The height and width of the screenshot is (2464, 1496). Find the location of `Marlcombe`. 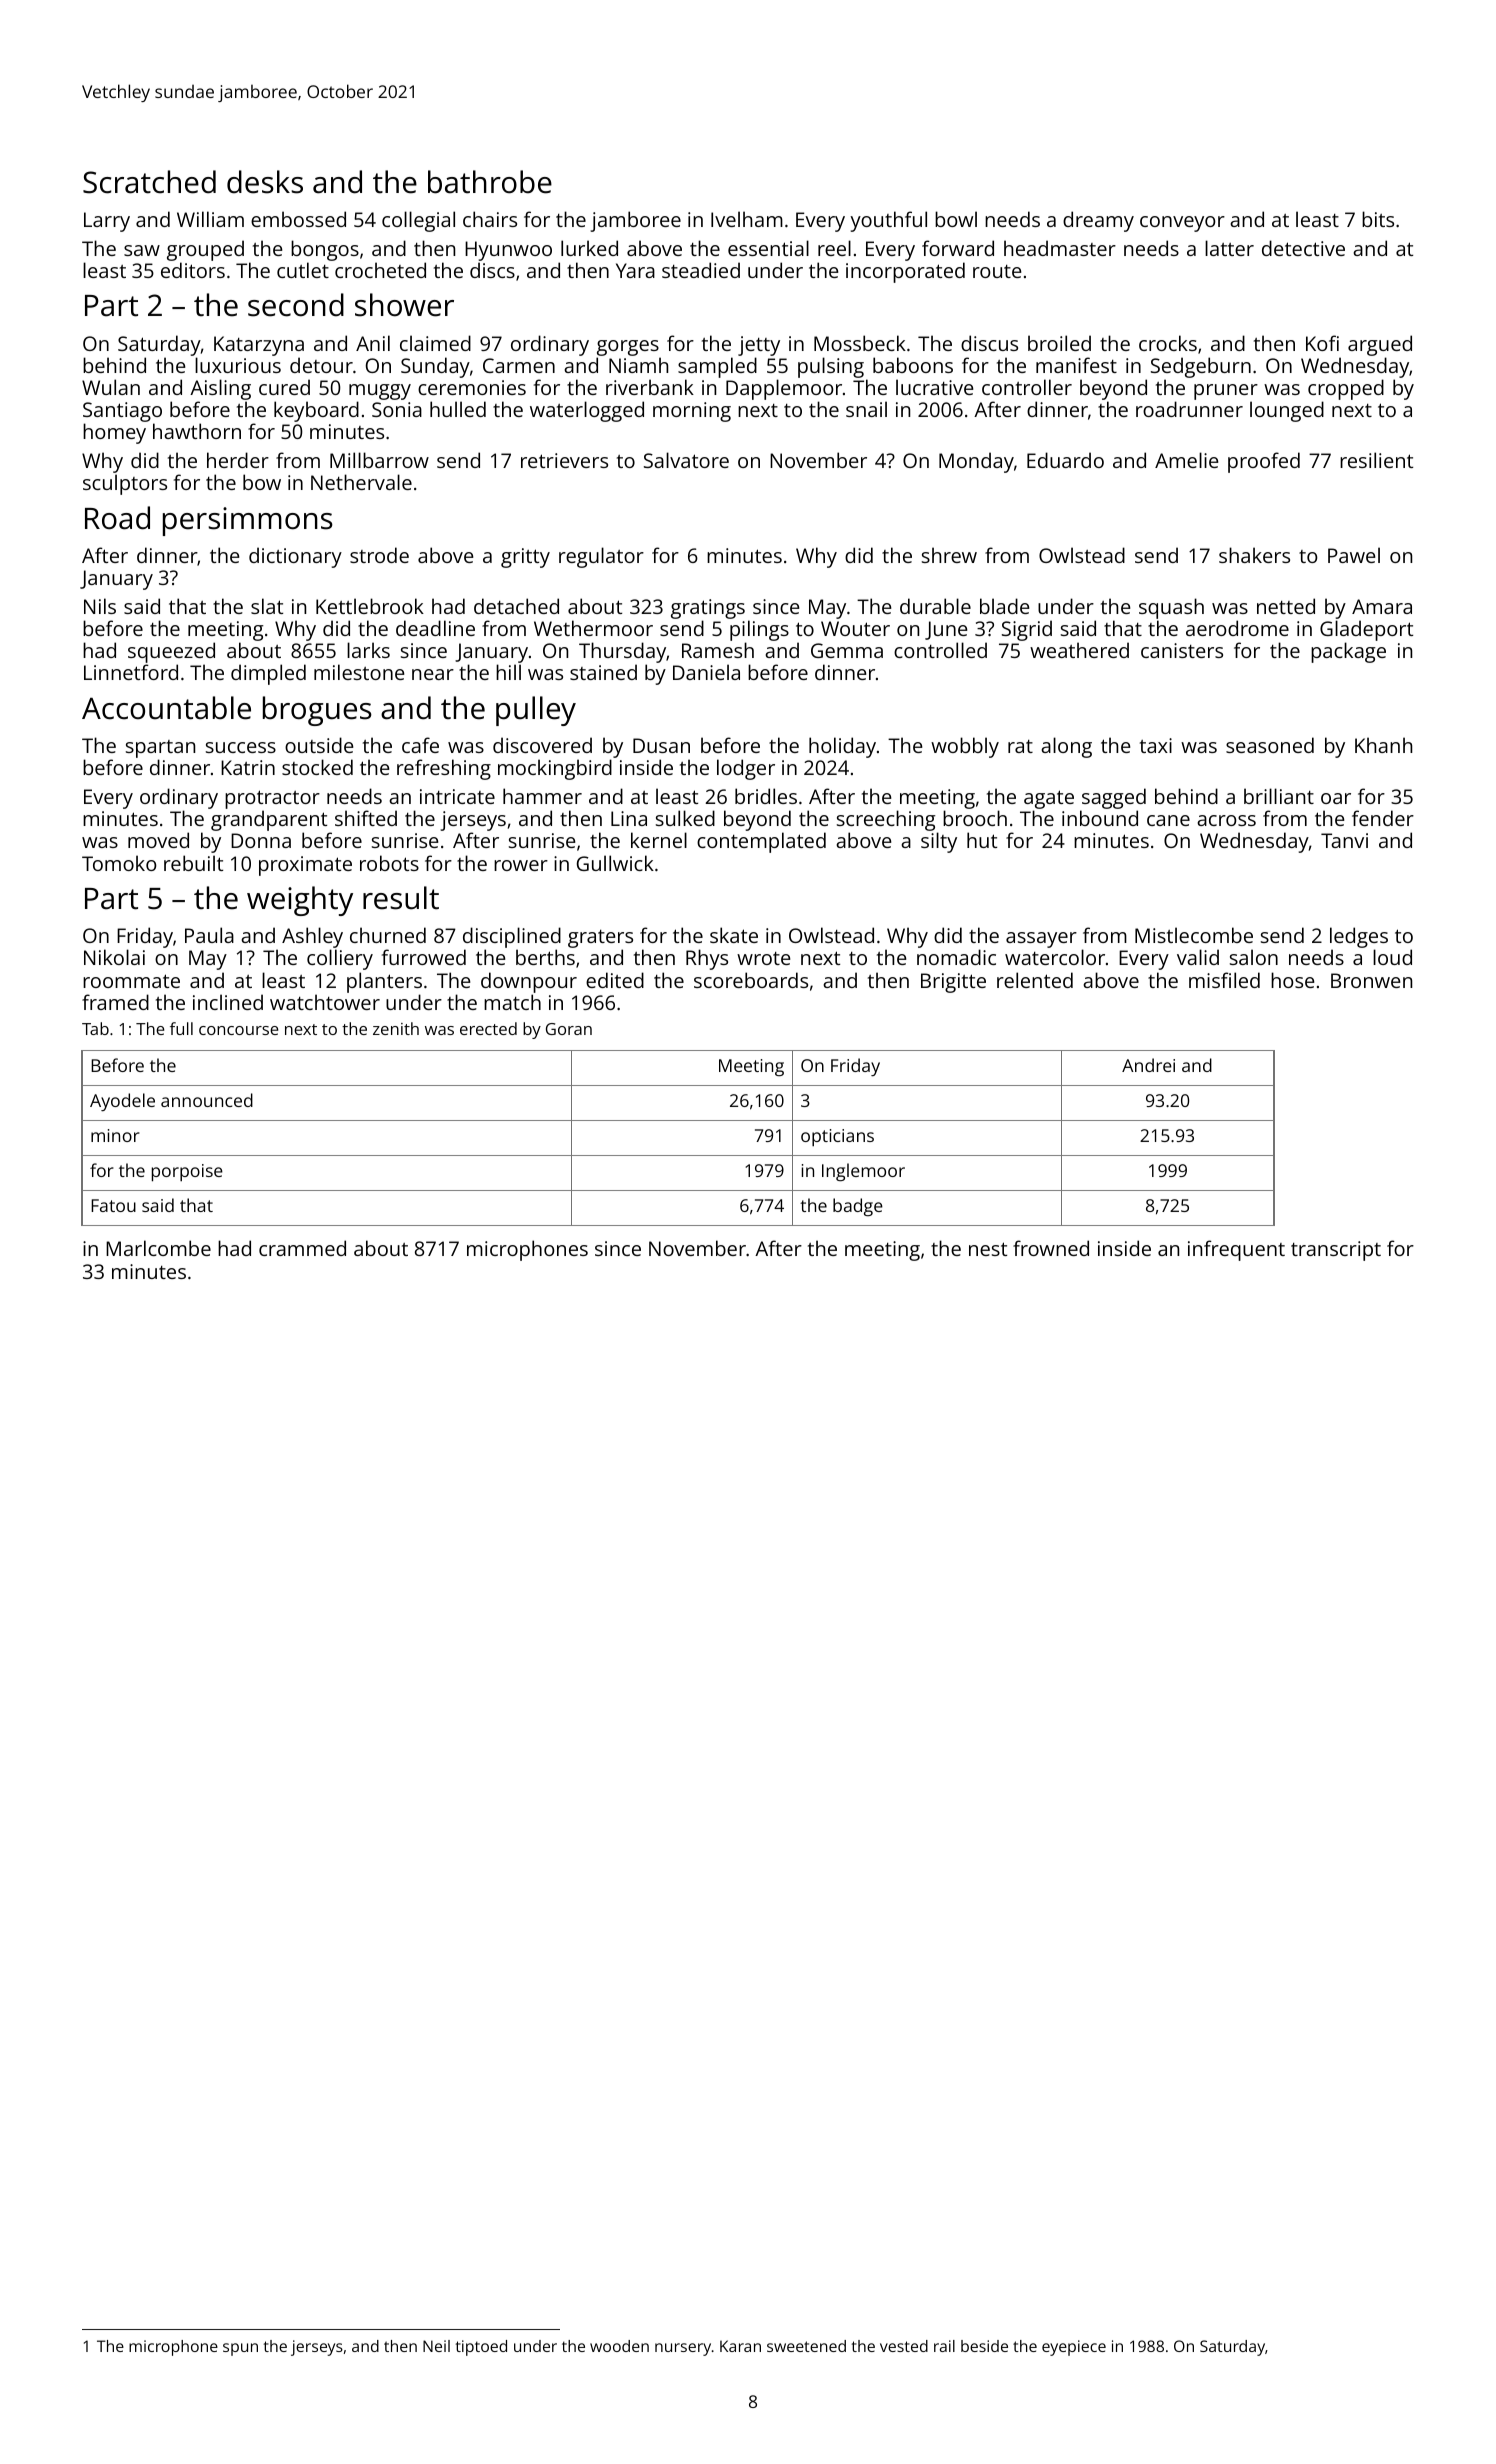

Marlcombe is located at coordinates (158, 1248).
